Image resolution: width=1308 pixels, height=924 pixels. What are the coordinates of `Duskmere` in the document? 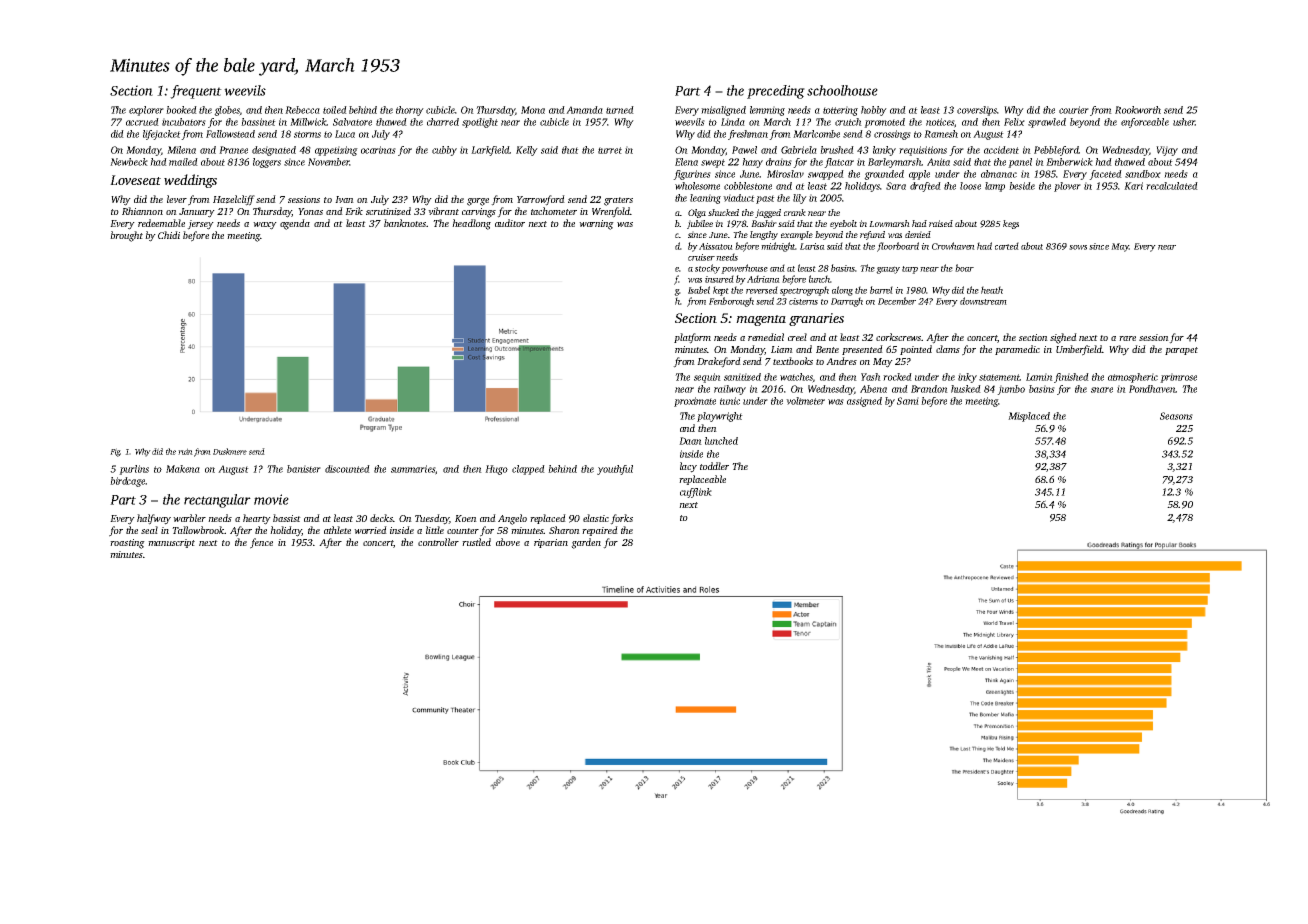 It's located at (230, 451).
